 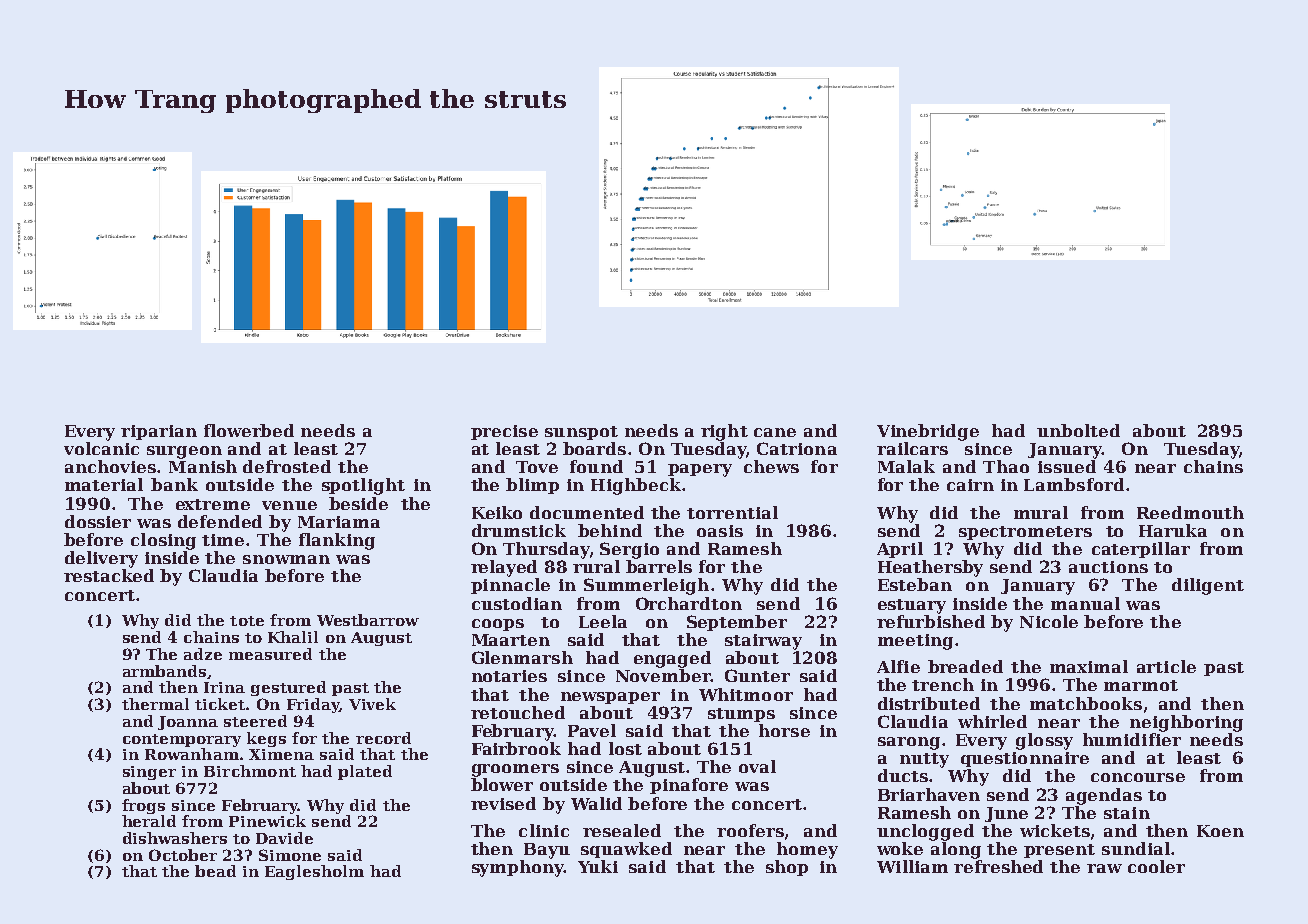 I want to click on defended, so click(x=220, y=521).
